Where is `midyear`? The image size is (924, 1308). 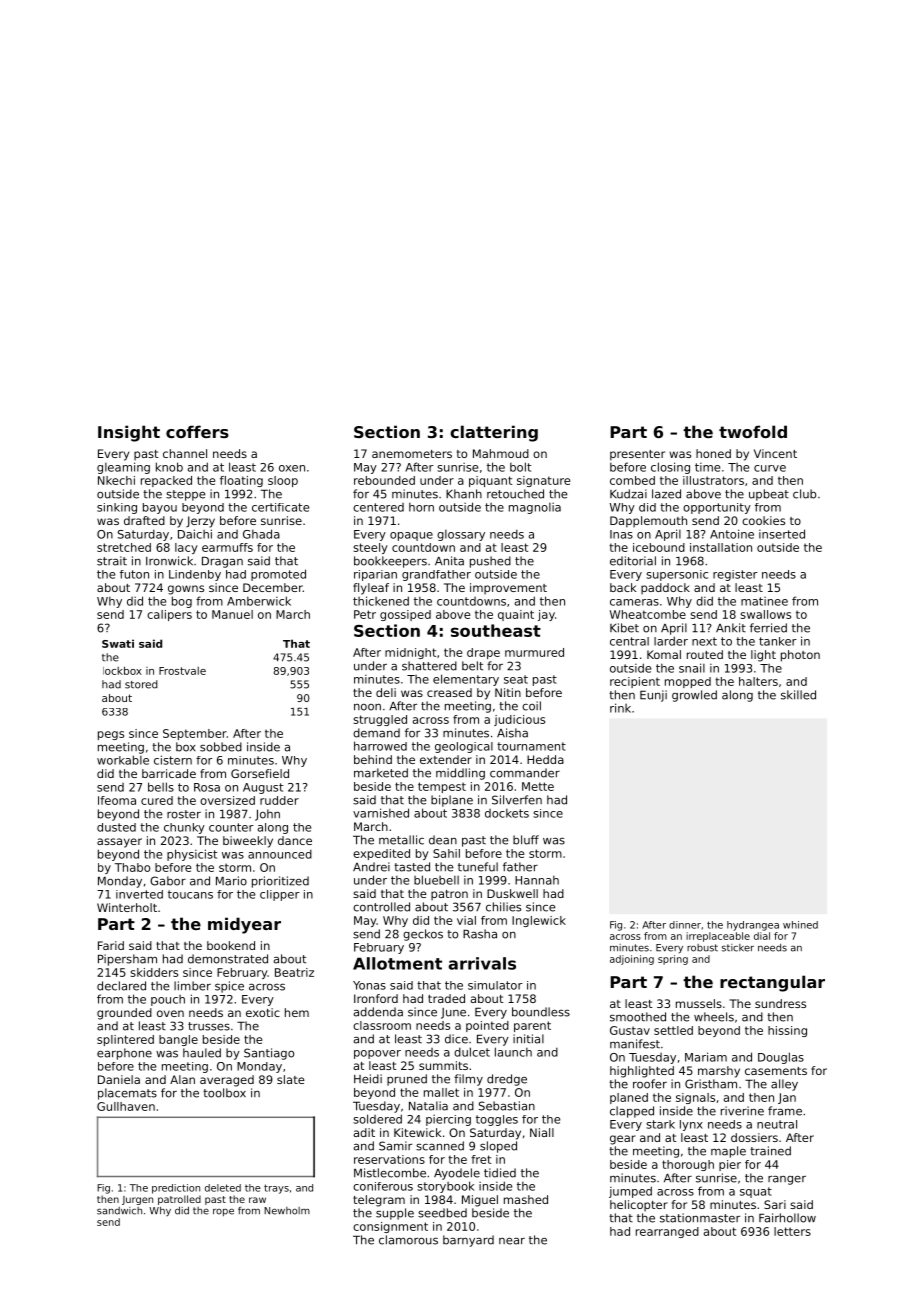
midyear is located at coordinates (244, 925).
